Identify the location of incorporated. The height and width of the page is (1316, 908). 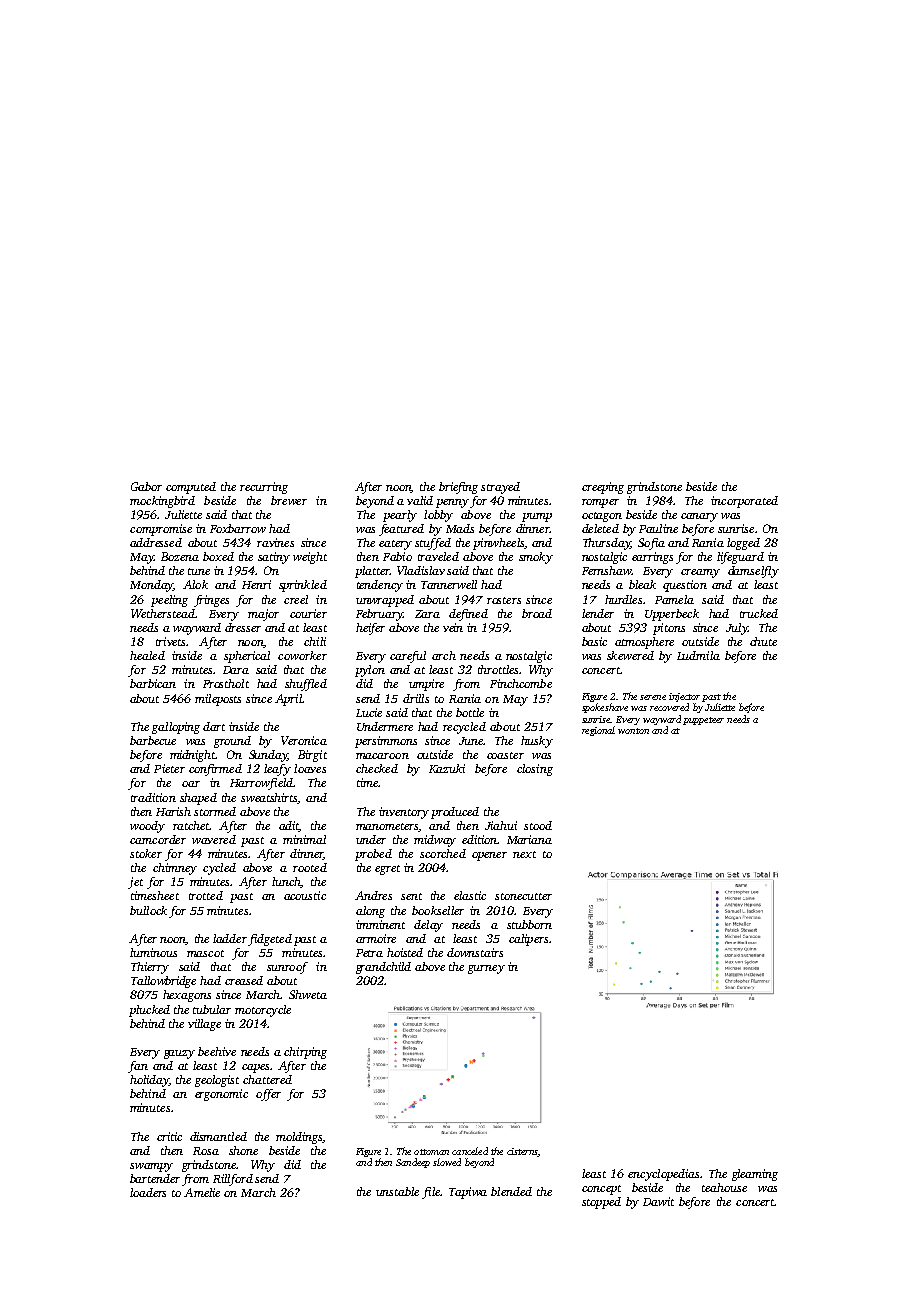
(744, 502).
